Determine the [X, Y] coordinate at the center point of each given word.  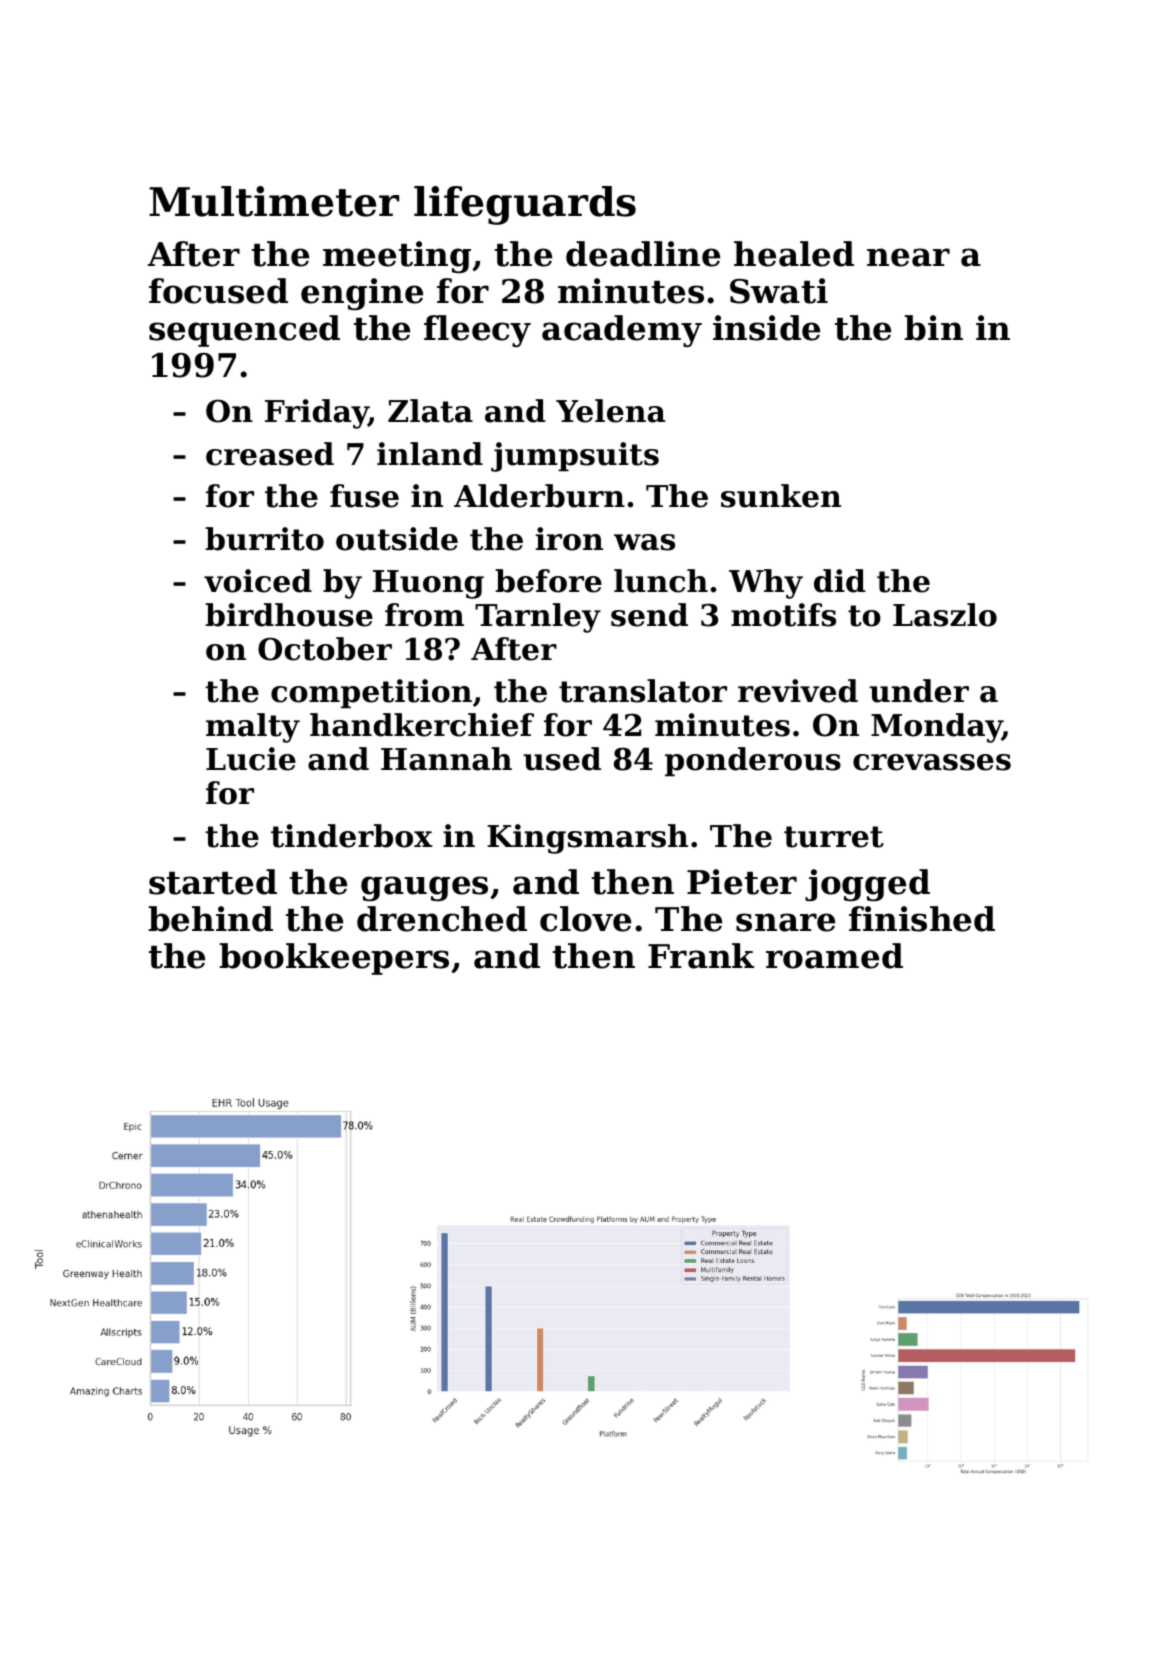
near [908, 257]
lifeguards [525, 205]
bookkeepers [334, 959]
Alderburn [539, 496]
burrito [264, 539]
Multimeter [274, 201]
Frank [701, 956]
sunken [781, 496]
